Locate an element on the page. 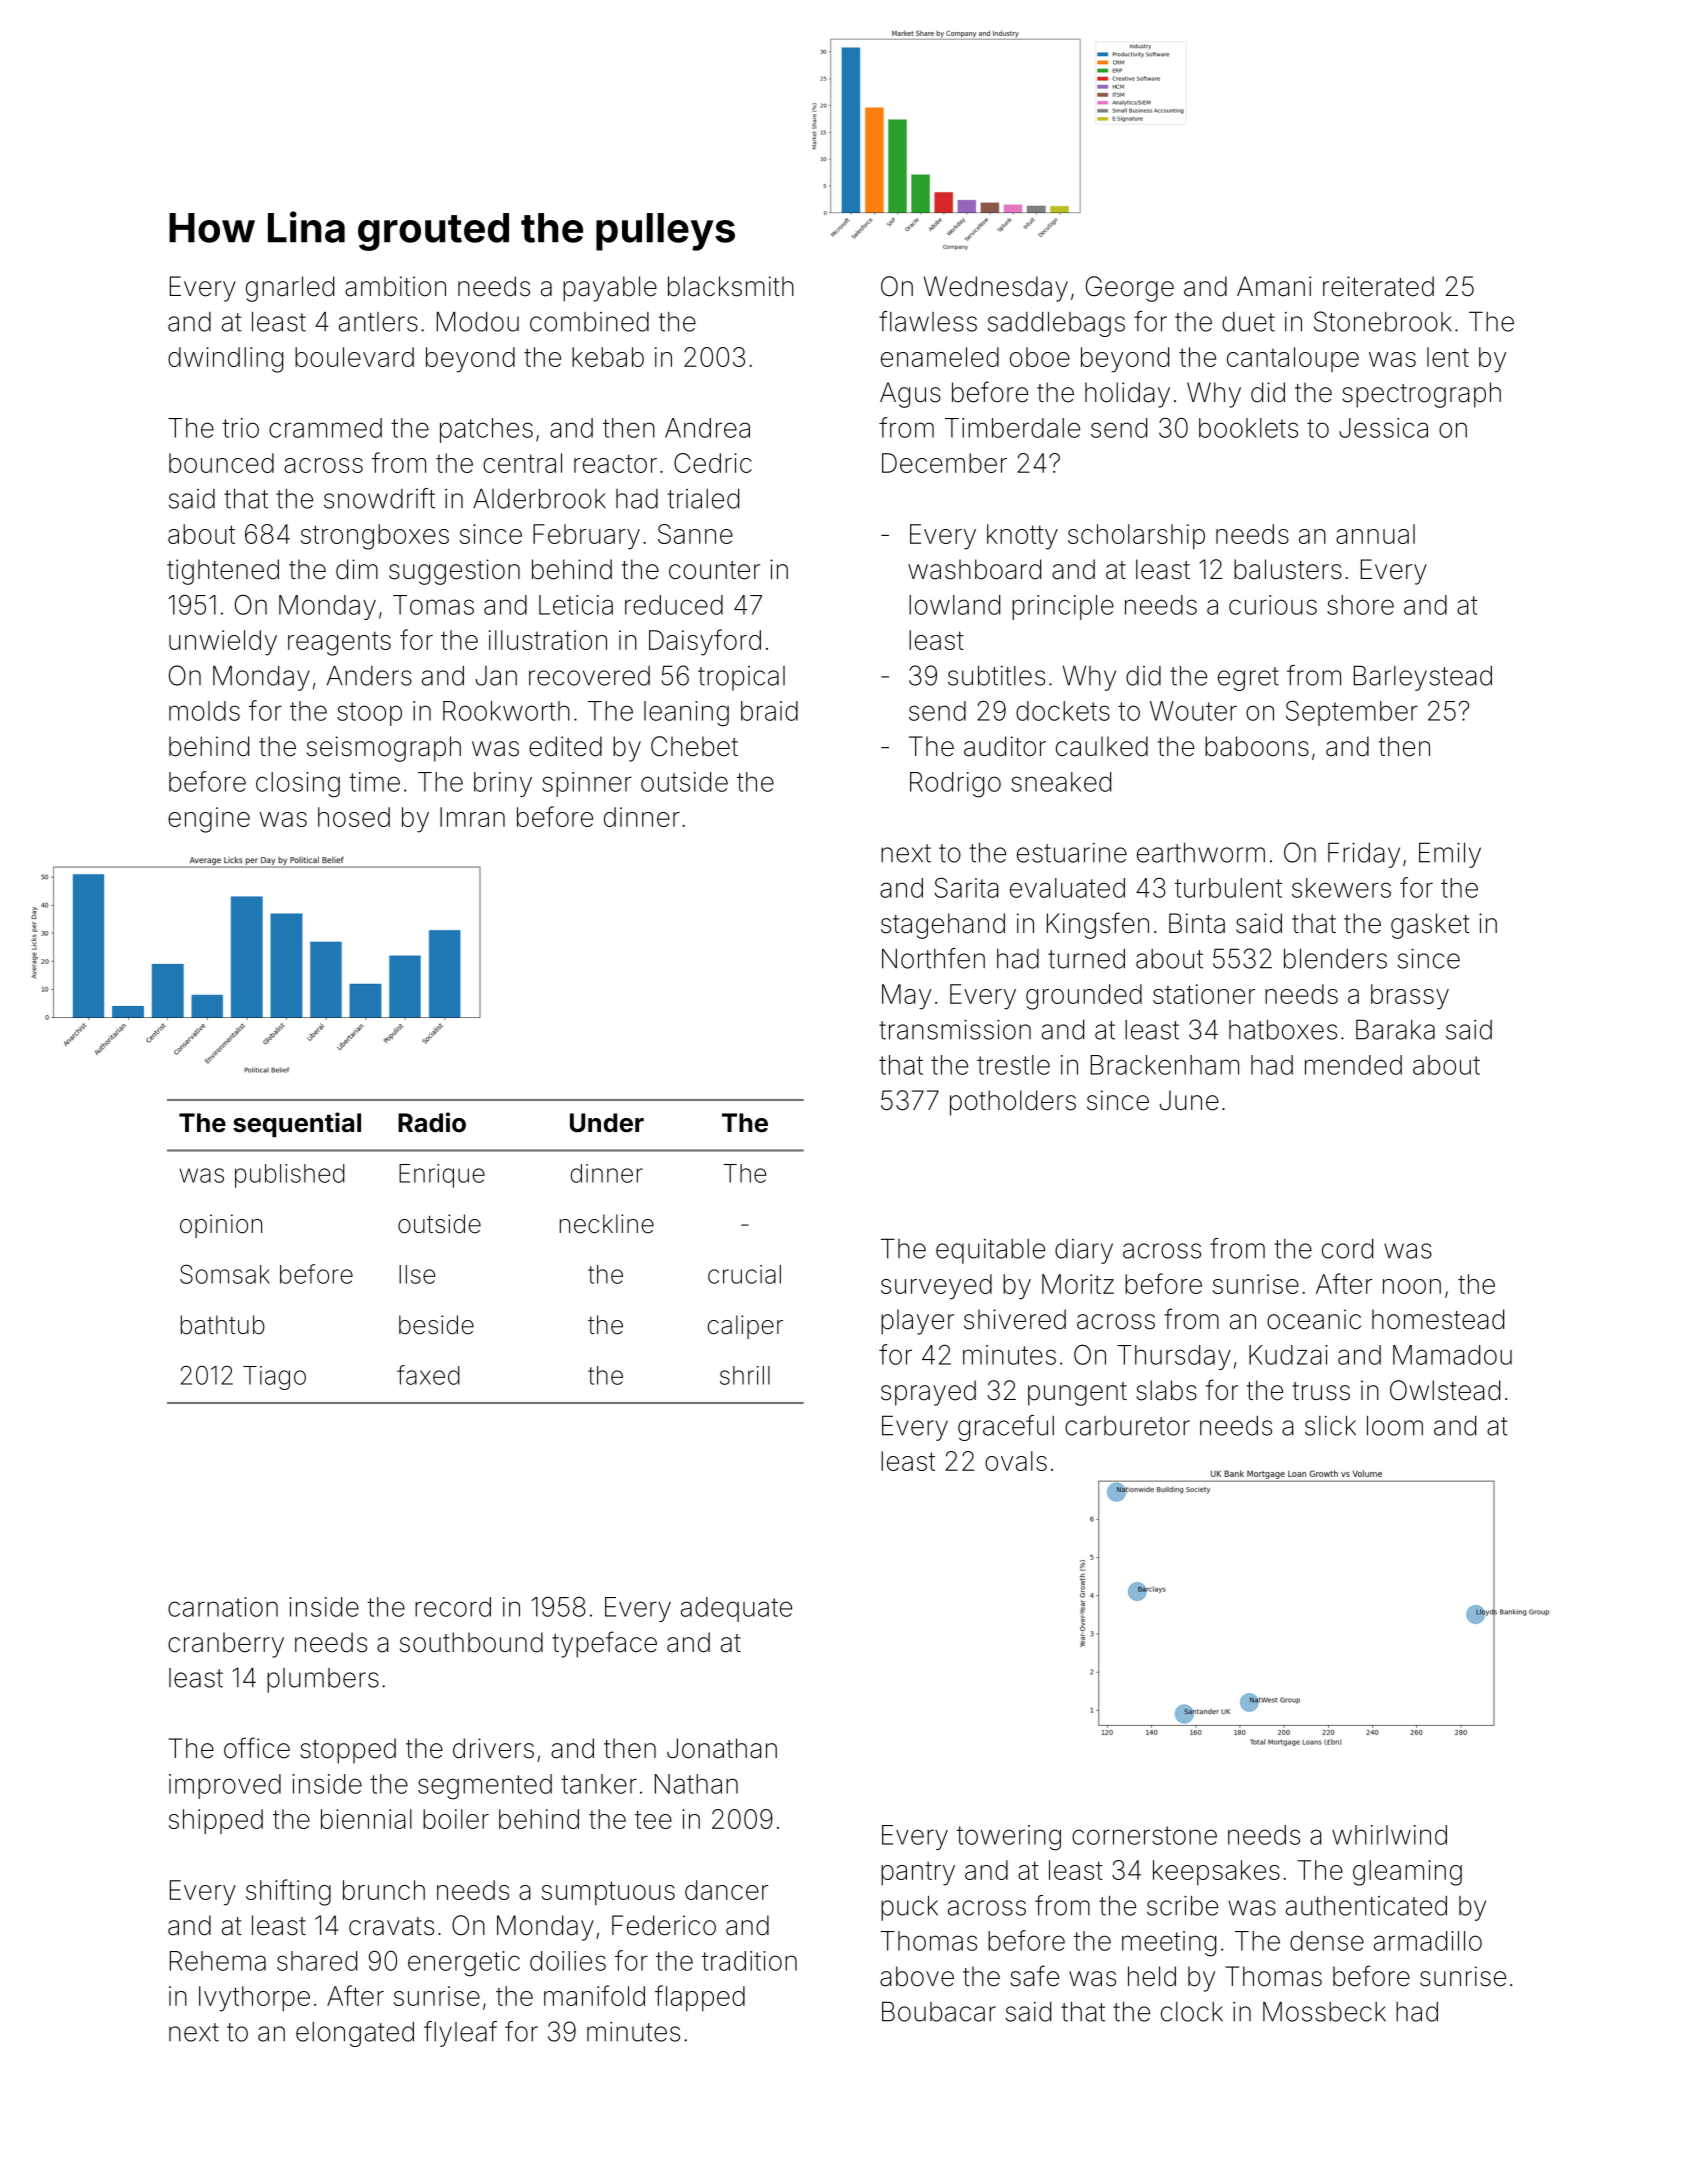 This document has height=2178, width=1683. Andrea is located at coordinates (707, 428).
